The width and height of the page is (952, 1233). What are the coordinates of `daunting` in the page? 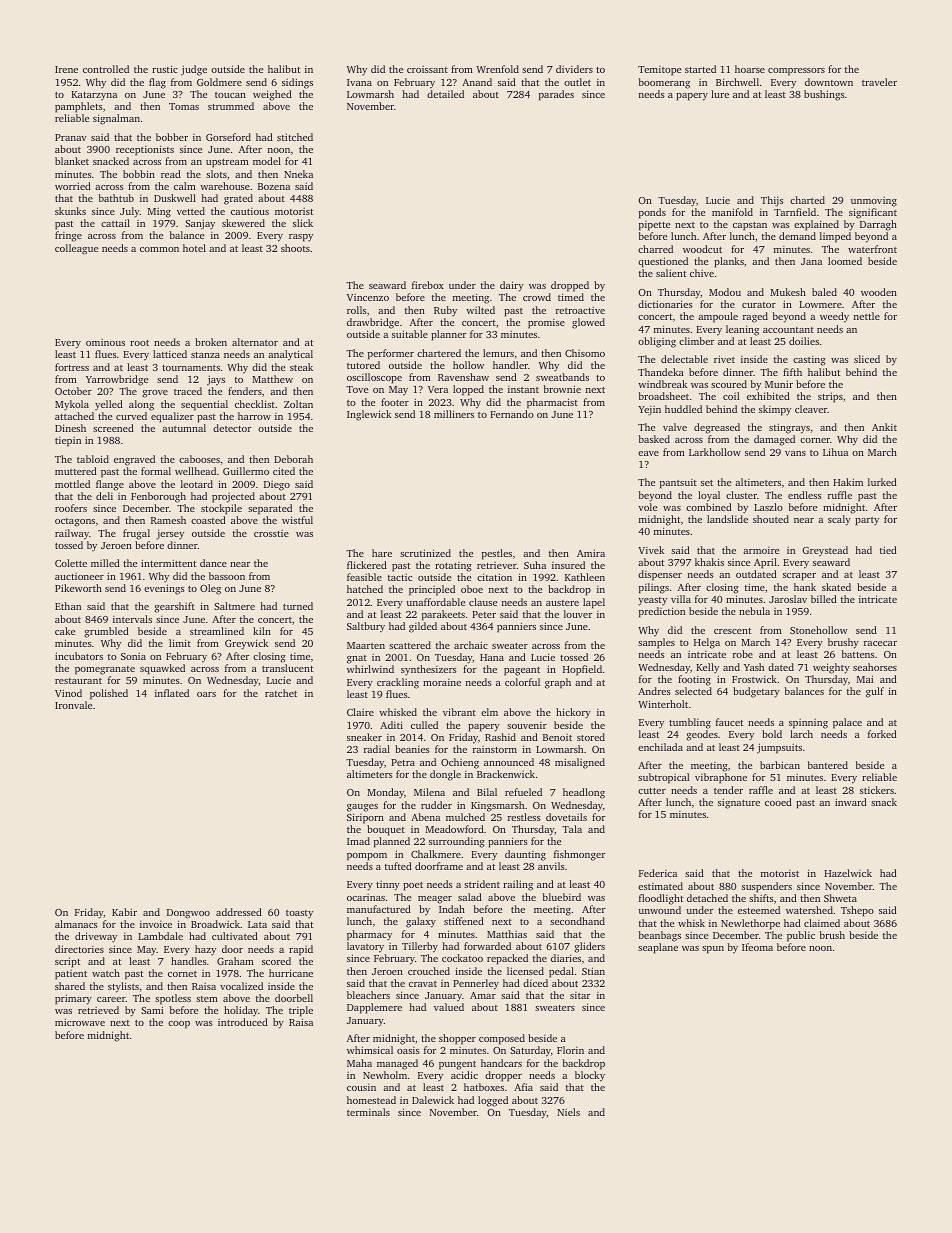 It's located at (525, 855).
